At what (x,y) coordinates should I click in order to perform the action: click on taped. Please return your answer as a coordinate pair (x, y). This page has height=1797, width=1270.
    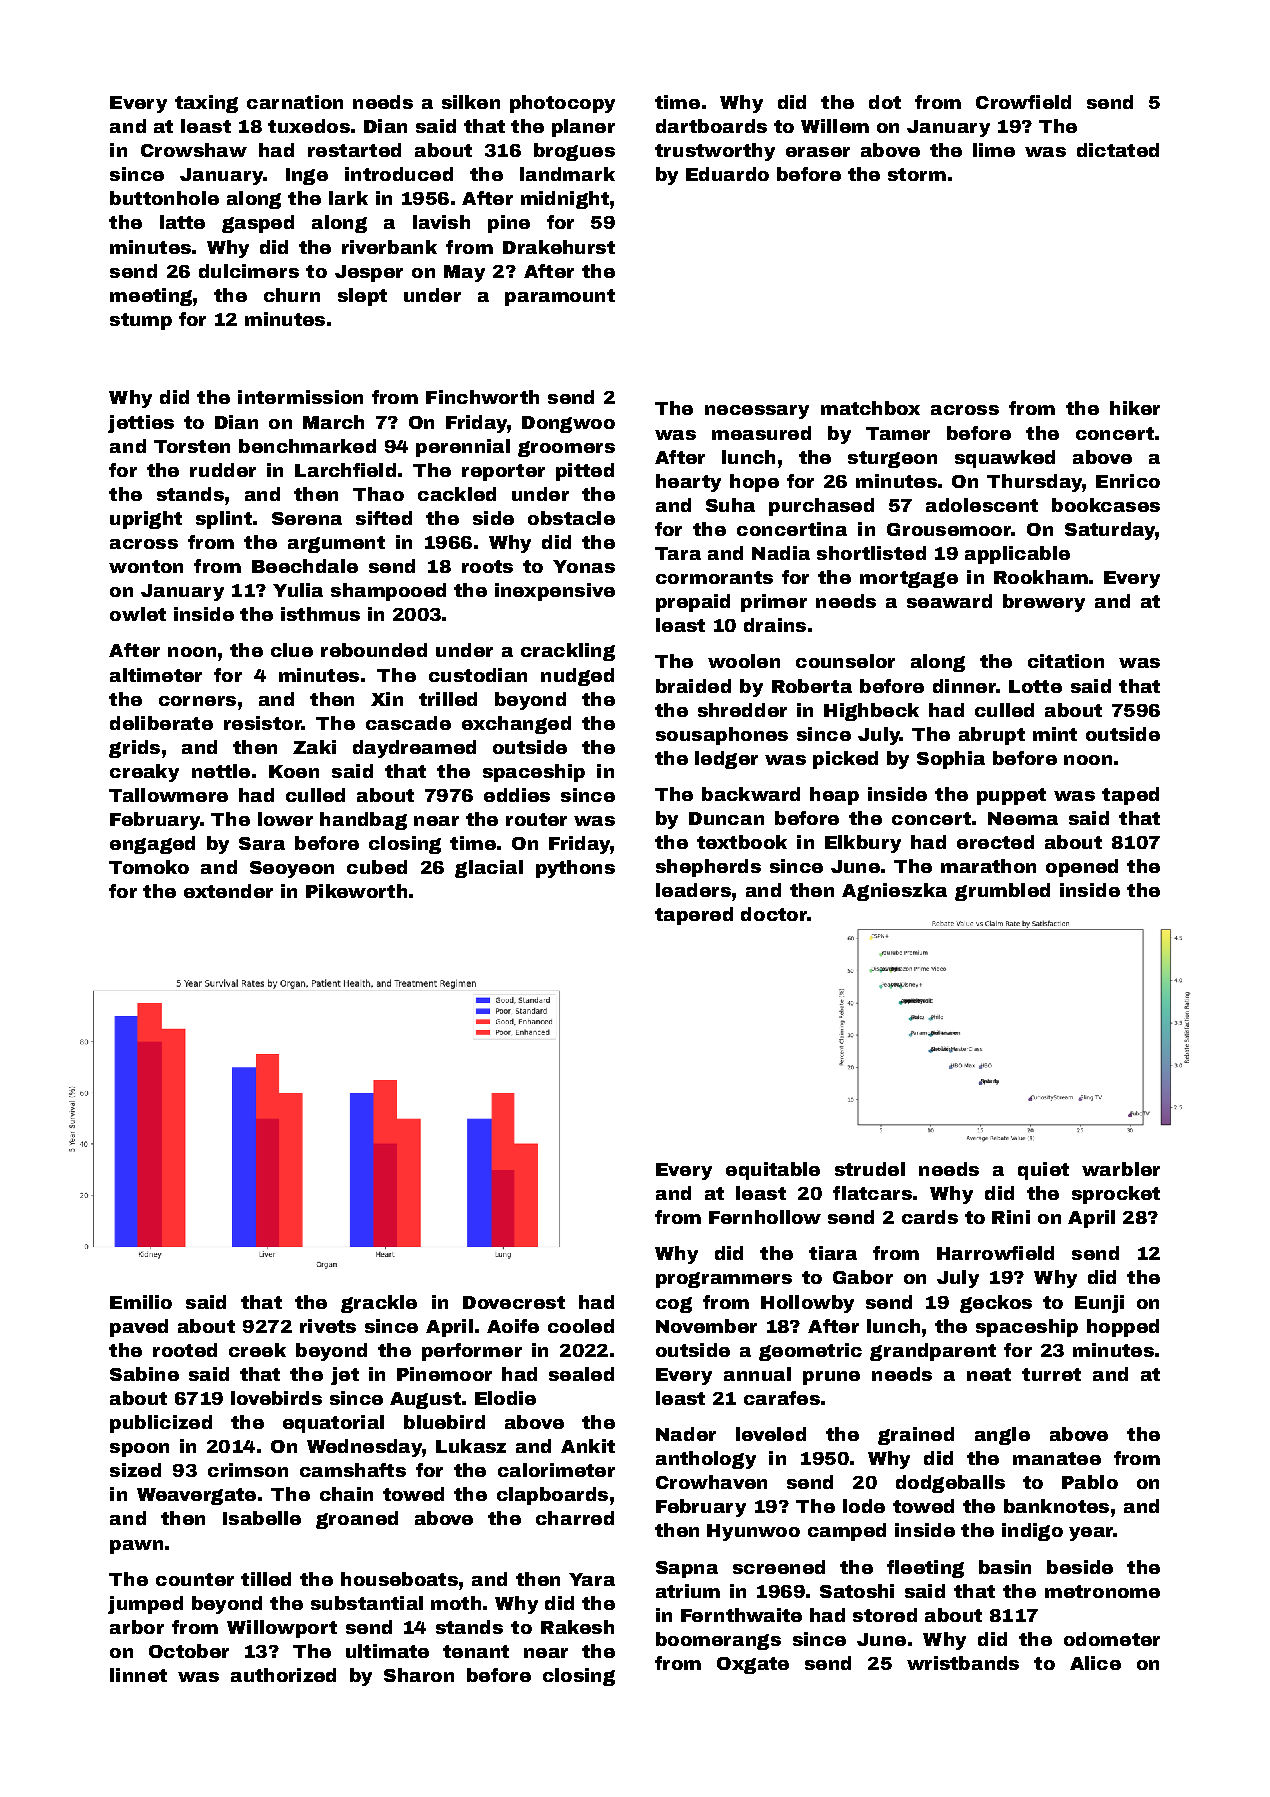
    Looking at the image, I should click on (1130, 796).
